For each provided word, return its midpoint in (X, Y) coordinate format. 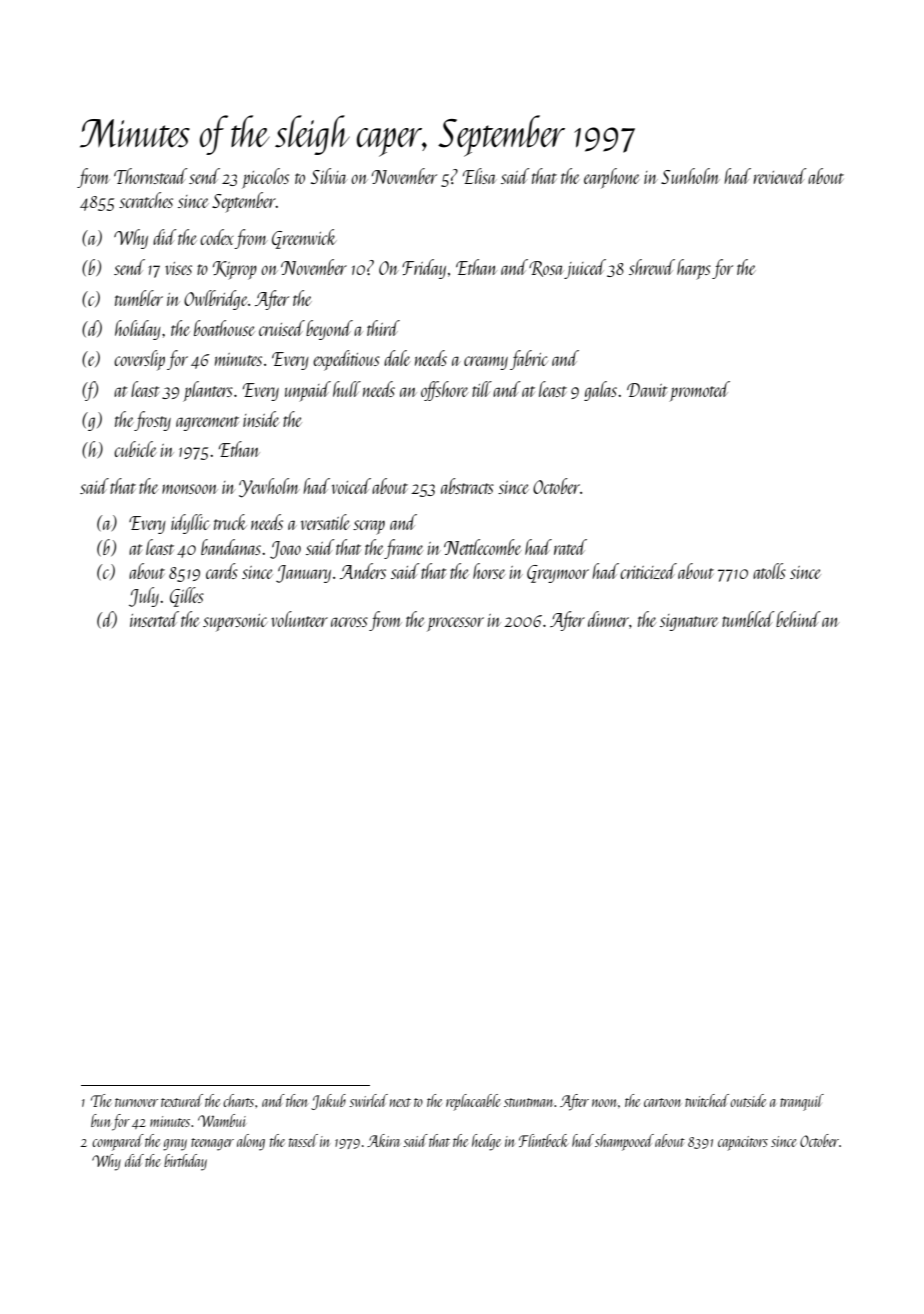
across (349, 622)
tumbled (748, 619)
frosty (152, 421)
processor (455, 624)
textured (182, 1100)
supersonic (235, 623)
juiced (585, 269)
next (400, 1102)
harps (694, 269)
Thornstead (151, 176)
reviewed (780, 176)
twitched (707, 1100)
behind (798, 619)
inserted (154, 619)
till (482, 389)
